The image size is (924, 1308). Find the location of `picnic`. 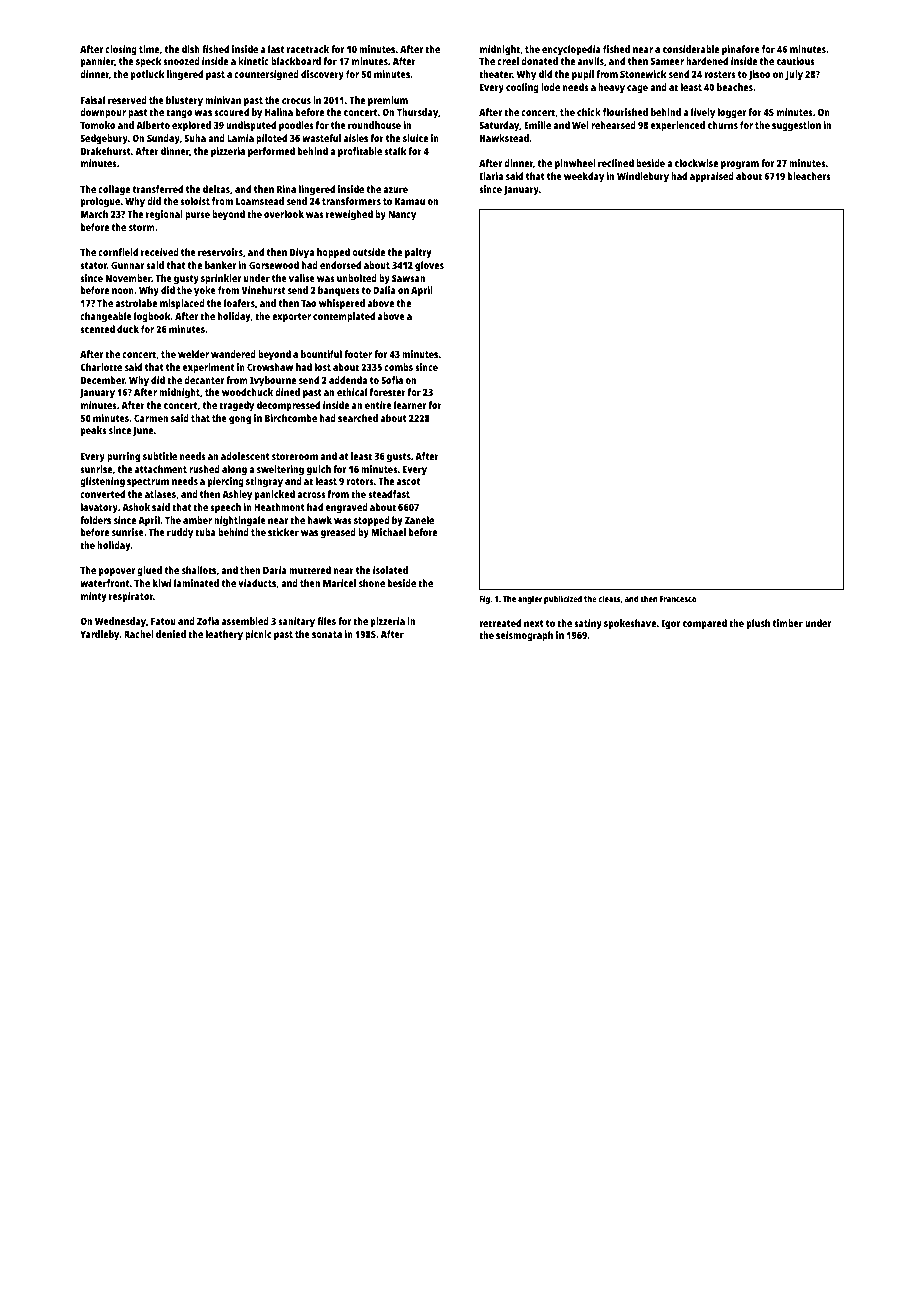

picnic is located at coordinates (258, 635).
